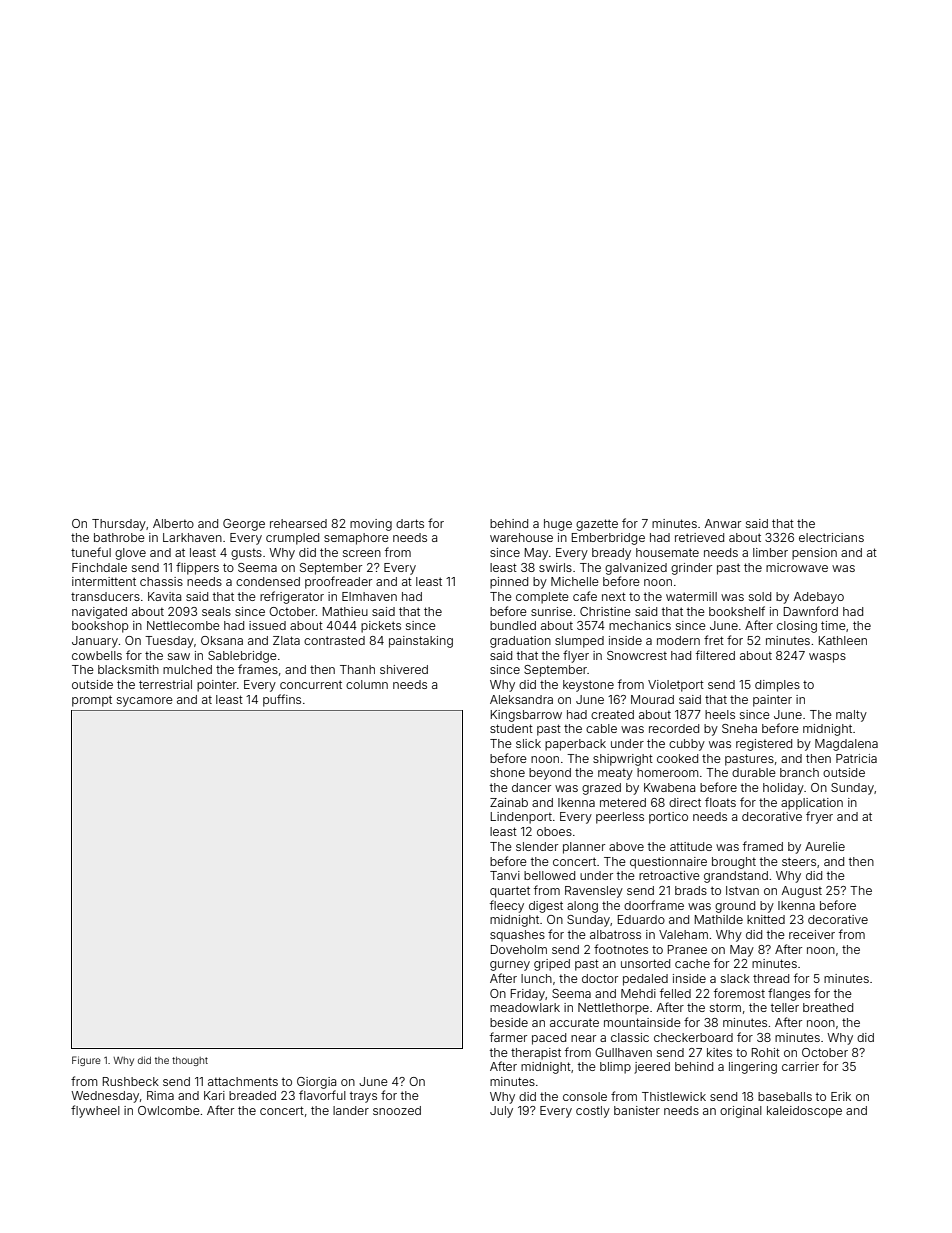  Describe the element at coordinates (521, 818) in the screenshot. I see `Lindenport` at that location.
